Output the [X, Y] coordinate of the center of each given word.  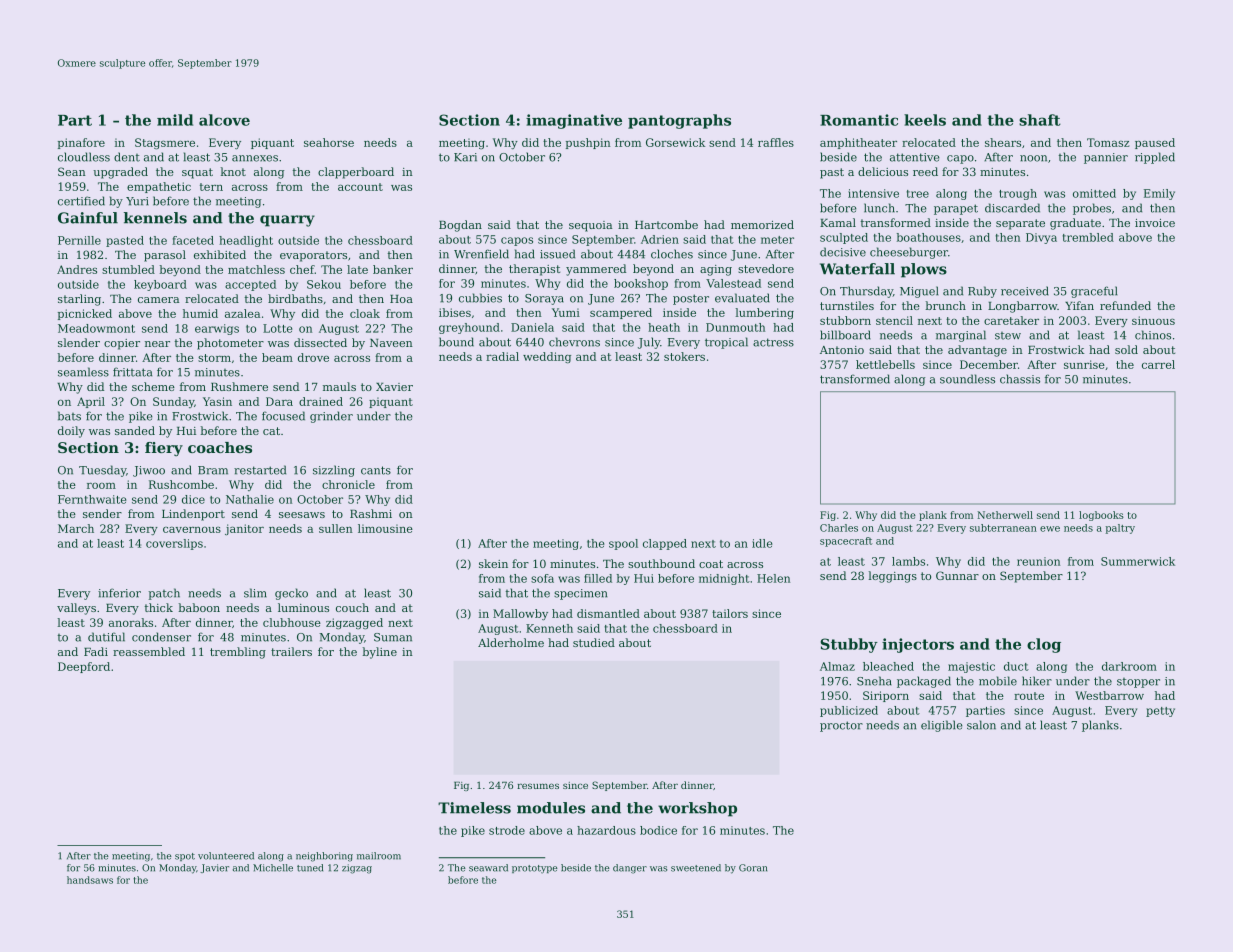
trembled [1088, 237]
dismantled [608, 613]
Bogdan [460, 226]
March [76, 528]
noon [1033, 158]
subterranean [1003, 528]
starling [79, 300]
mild [175, 120]
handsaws [90, 880]
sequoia [590, 226]
